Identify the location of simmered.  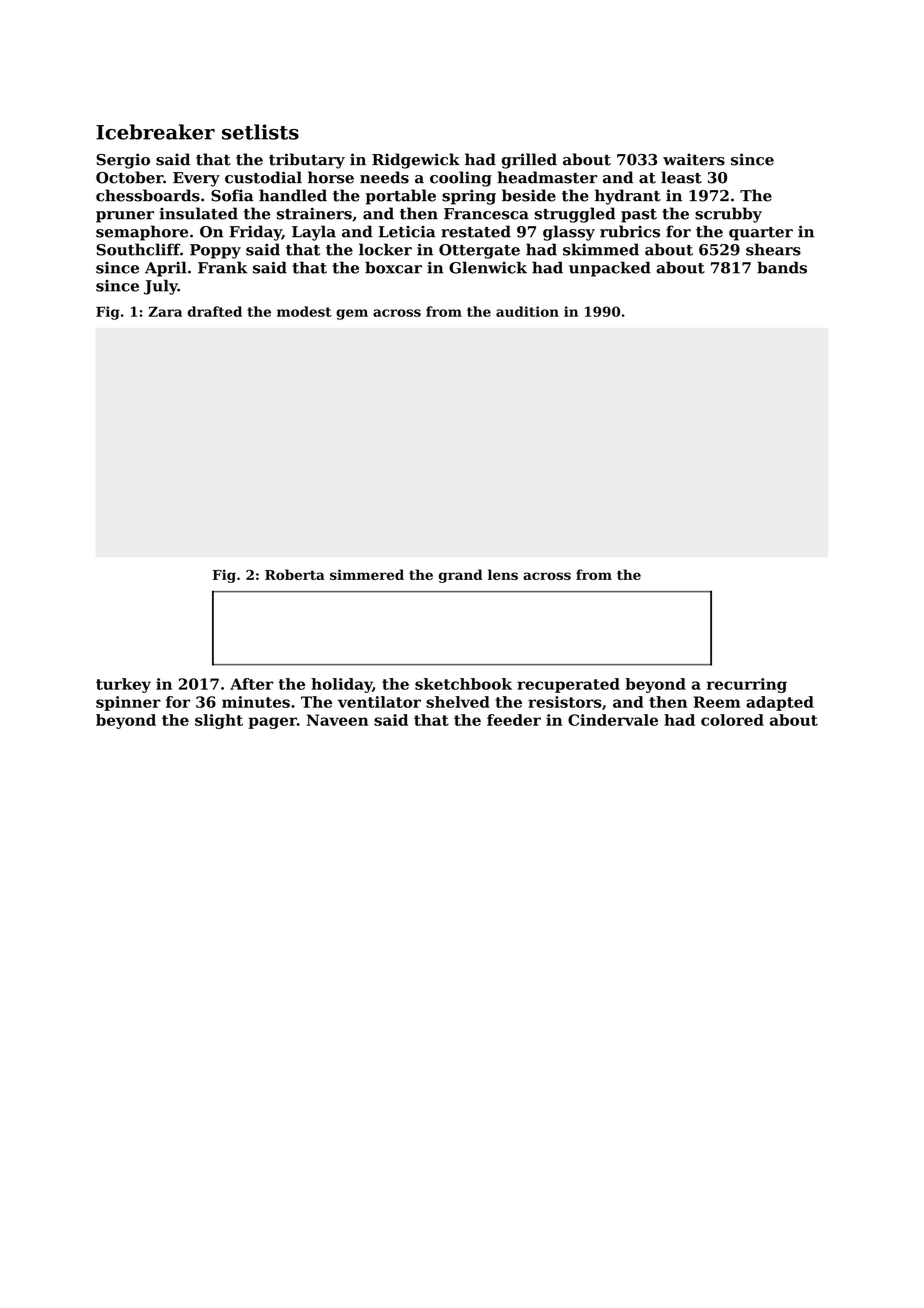
(367, 574).
